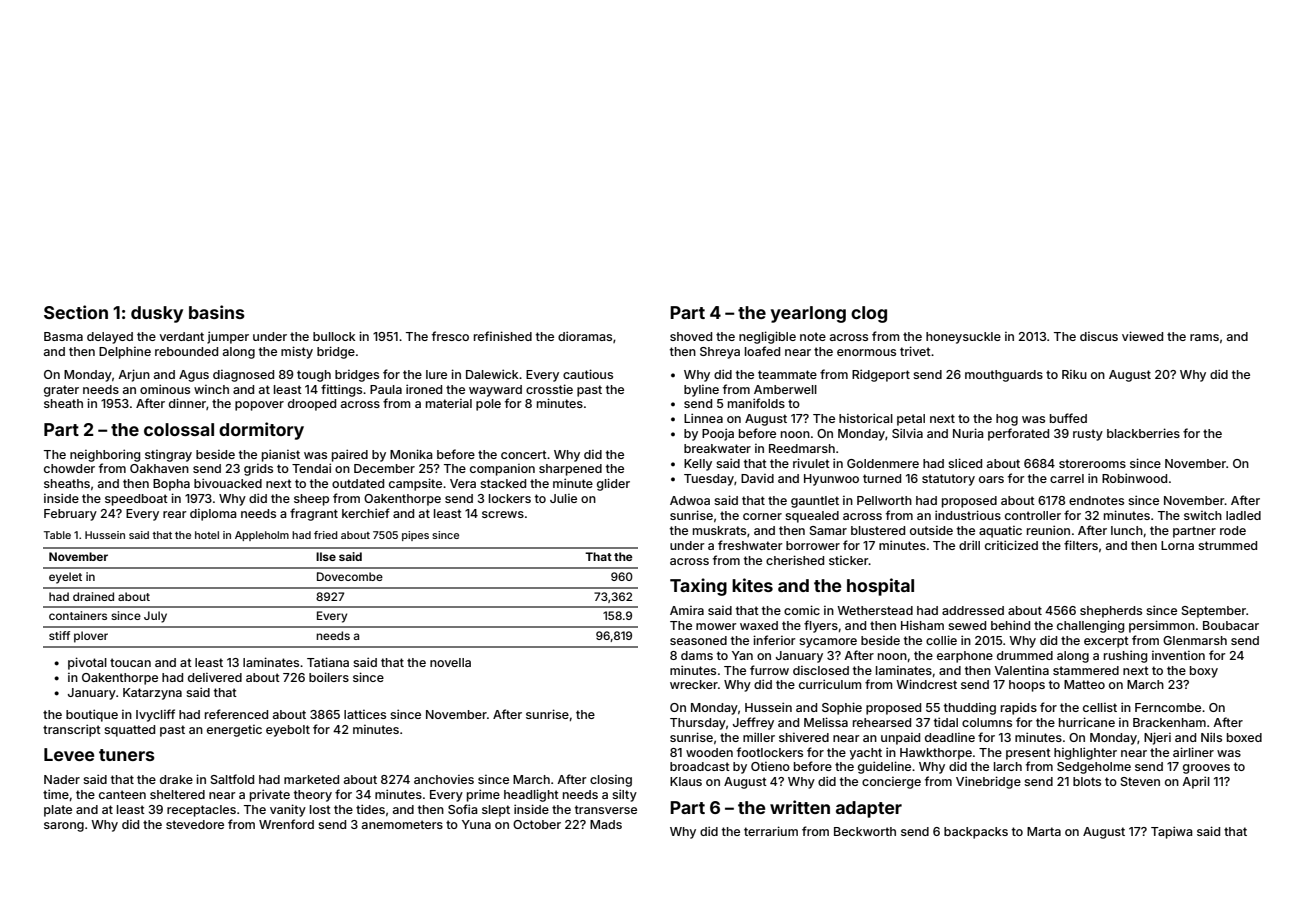 Image resolution: width=1308 pixels, height=924 pixels. What do you see at coordinates (78, 615) in the screenshot?
I see `containers` at bounding box center [78, 615].
